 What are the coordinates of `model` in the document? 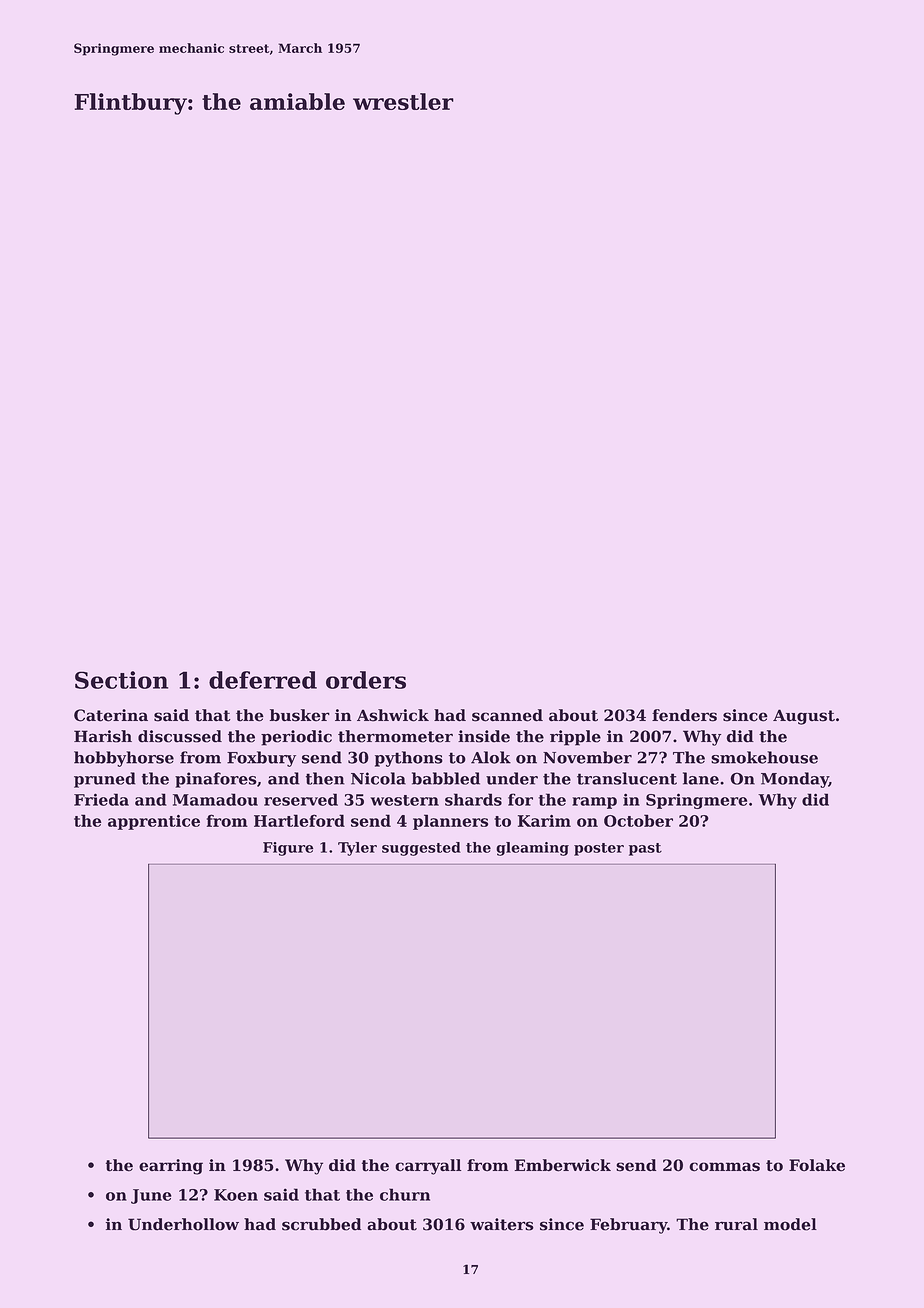 It's located at (790, 1224).
